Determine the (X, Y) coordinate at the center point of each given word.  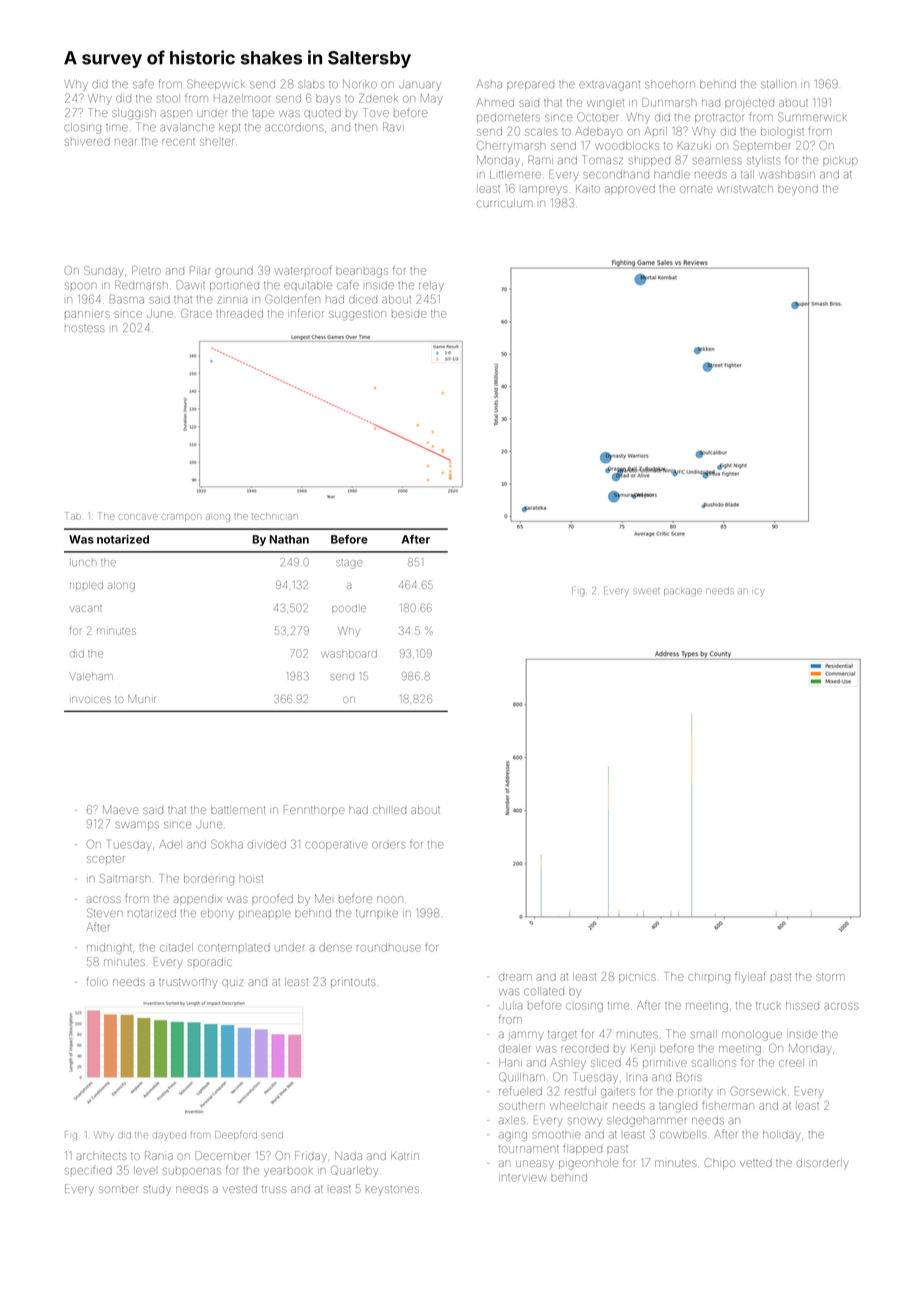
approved (630, 189)
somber (118, 1189)
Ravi (393, 127)
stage (349, 564)
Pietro (146, 270)
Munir (142, 699)
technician (275, 516)
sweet (646, 591)
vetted (756, 1163)
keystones (392, 1191)
